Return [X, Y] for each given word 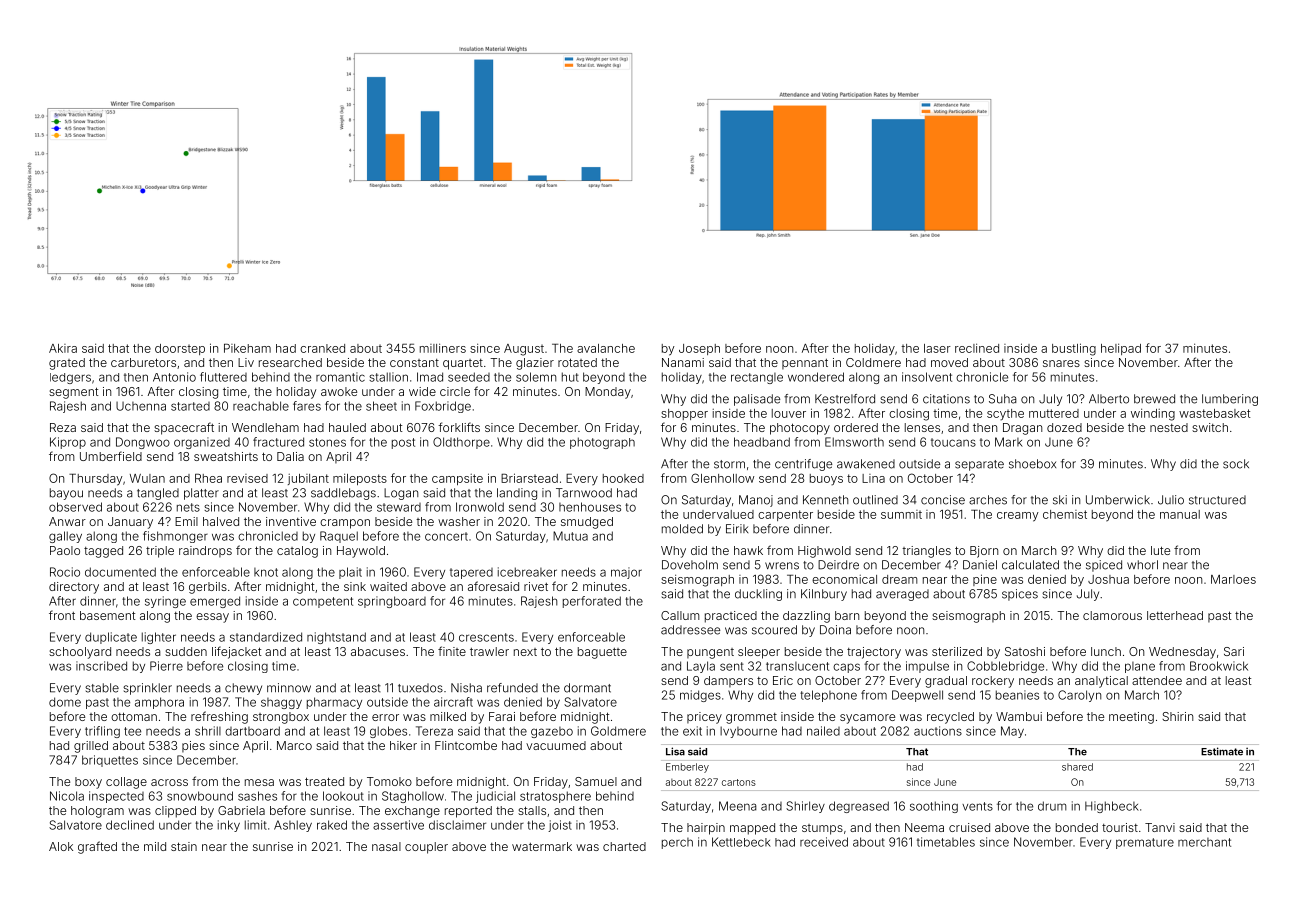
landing [517, 494]
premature [1145, 843]
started [190, 406]
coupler [426, 848]
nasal [386, 846]
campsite [457, 479]
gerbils [208, 588]
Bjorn [984, 552]
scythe [1005, 414]
